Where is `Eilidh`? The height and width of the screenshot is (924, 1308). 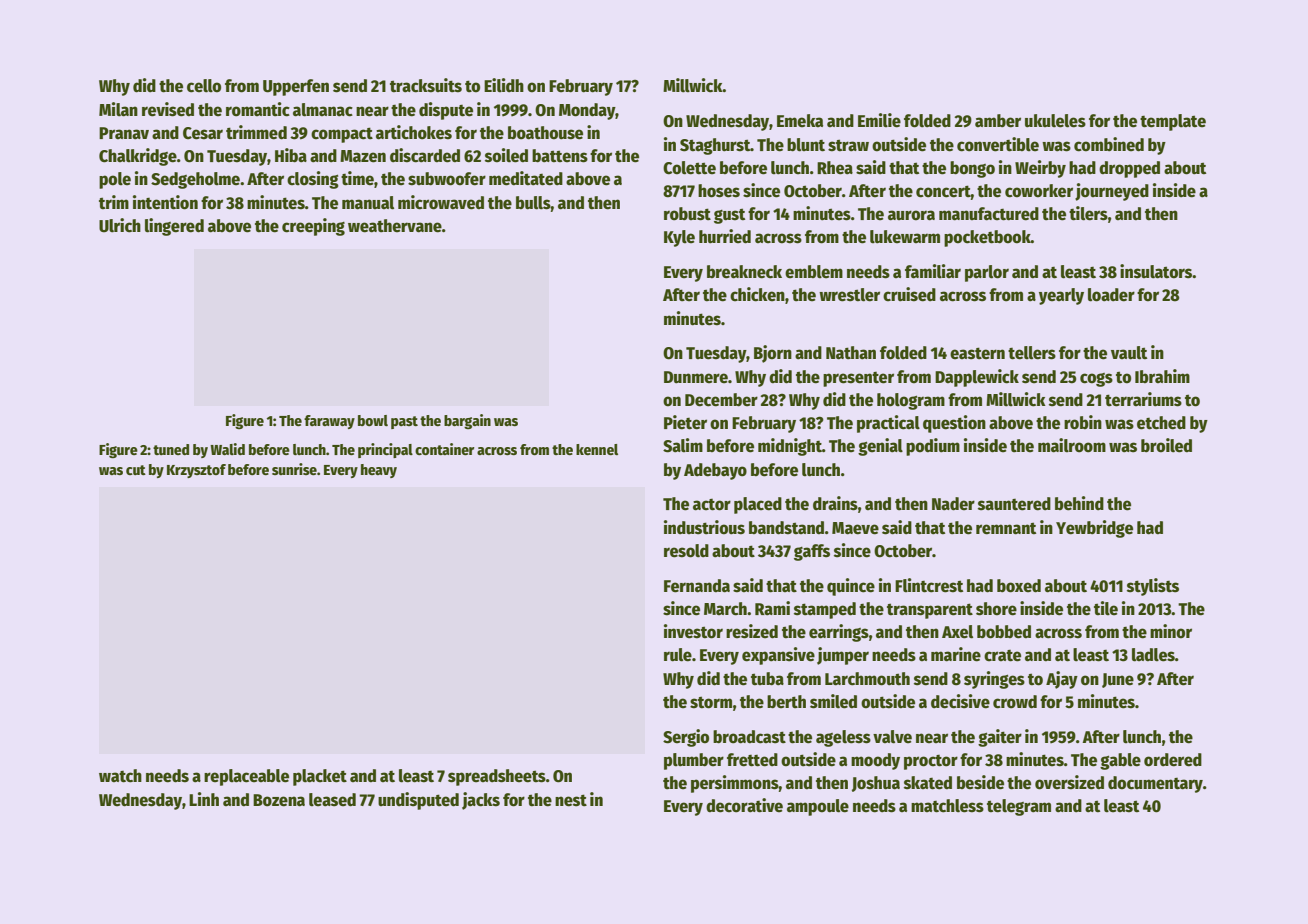 Eilidh is located at coordinates (504, 85).
